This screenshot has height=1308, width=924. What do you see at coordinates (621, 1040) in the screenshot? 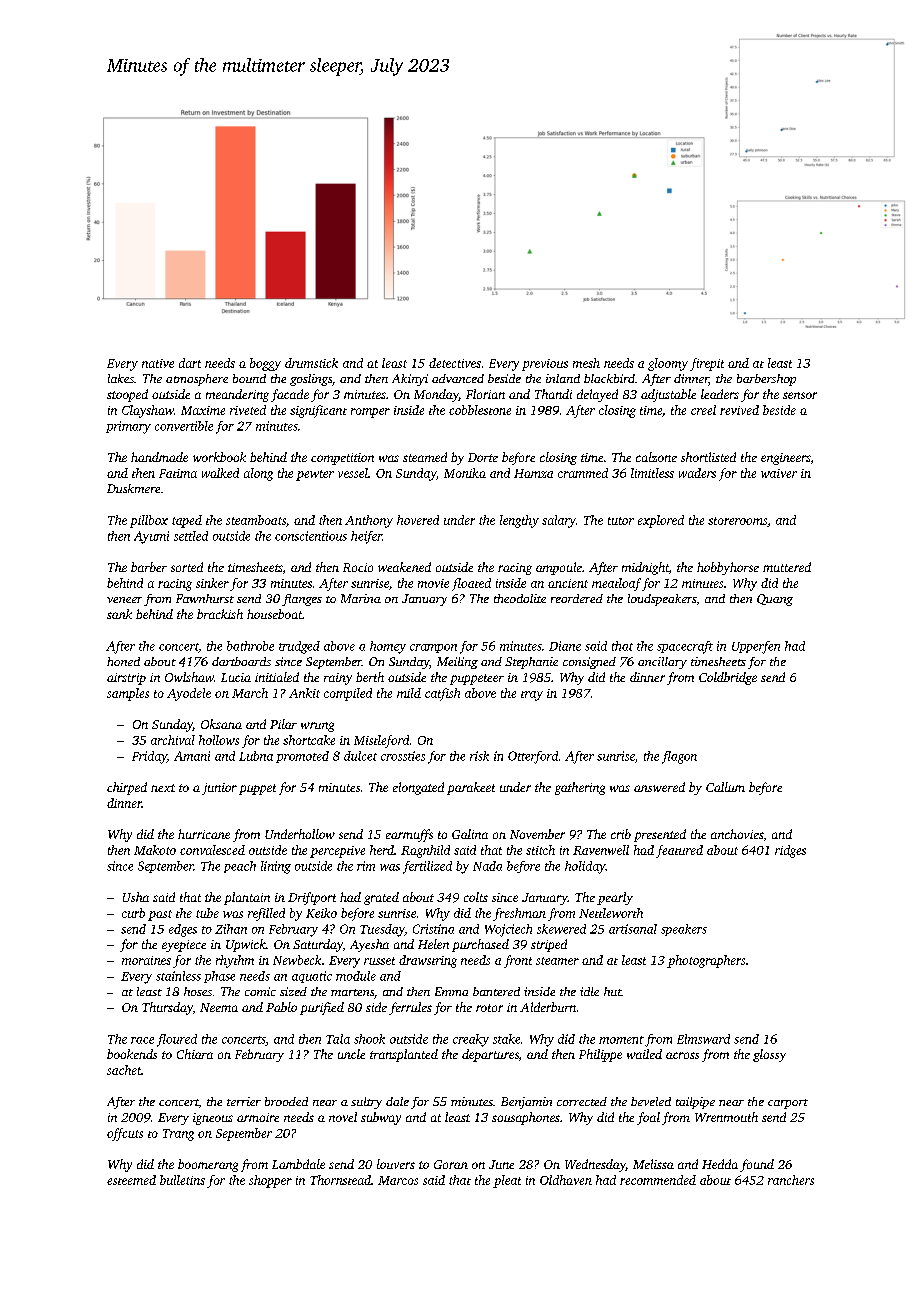
I see `moment` at bounding box center [621, 1040].
